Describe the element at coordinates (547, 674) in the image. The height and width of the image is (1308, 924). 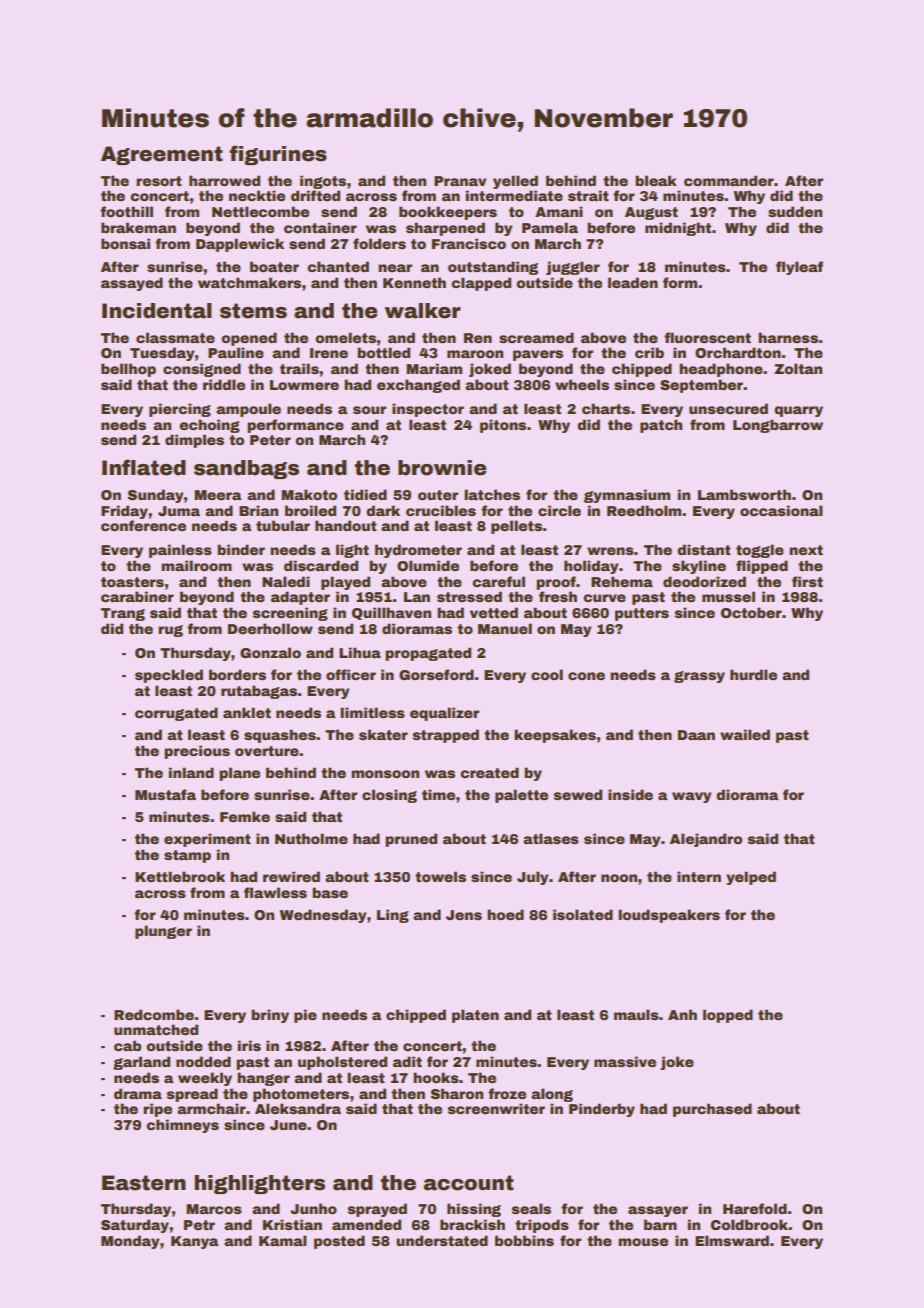
I see `cool` at that location.
